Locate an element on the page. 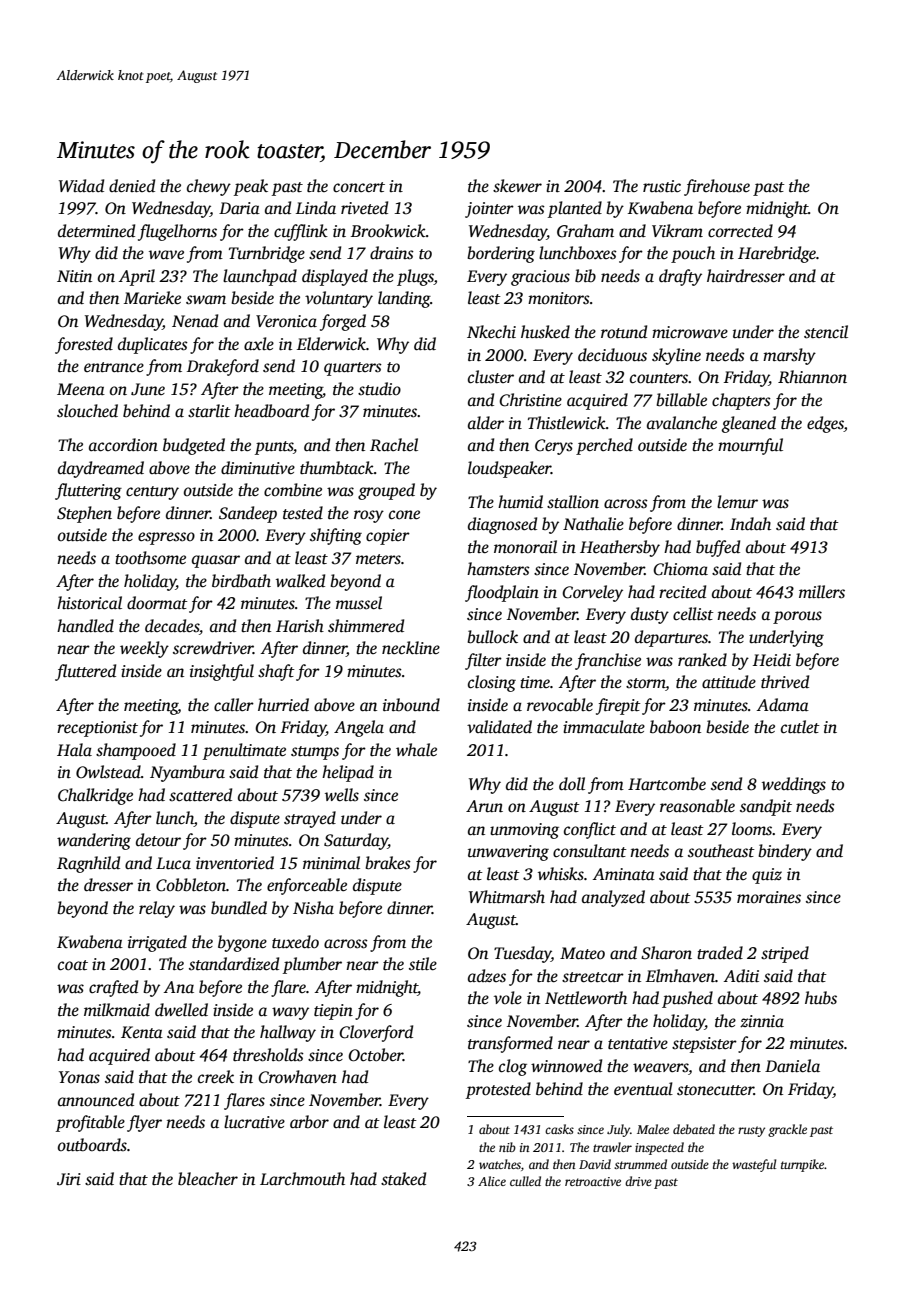 The height and width of the image is (1316, 908). drafty is located at coordinates (680, 277).
